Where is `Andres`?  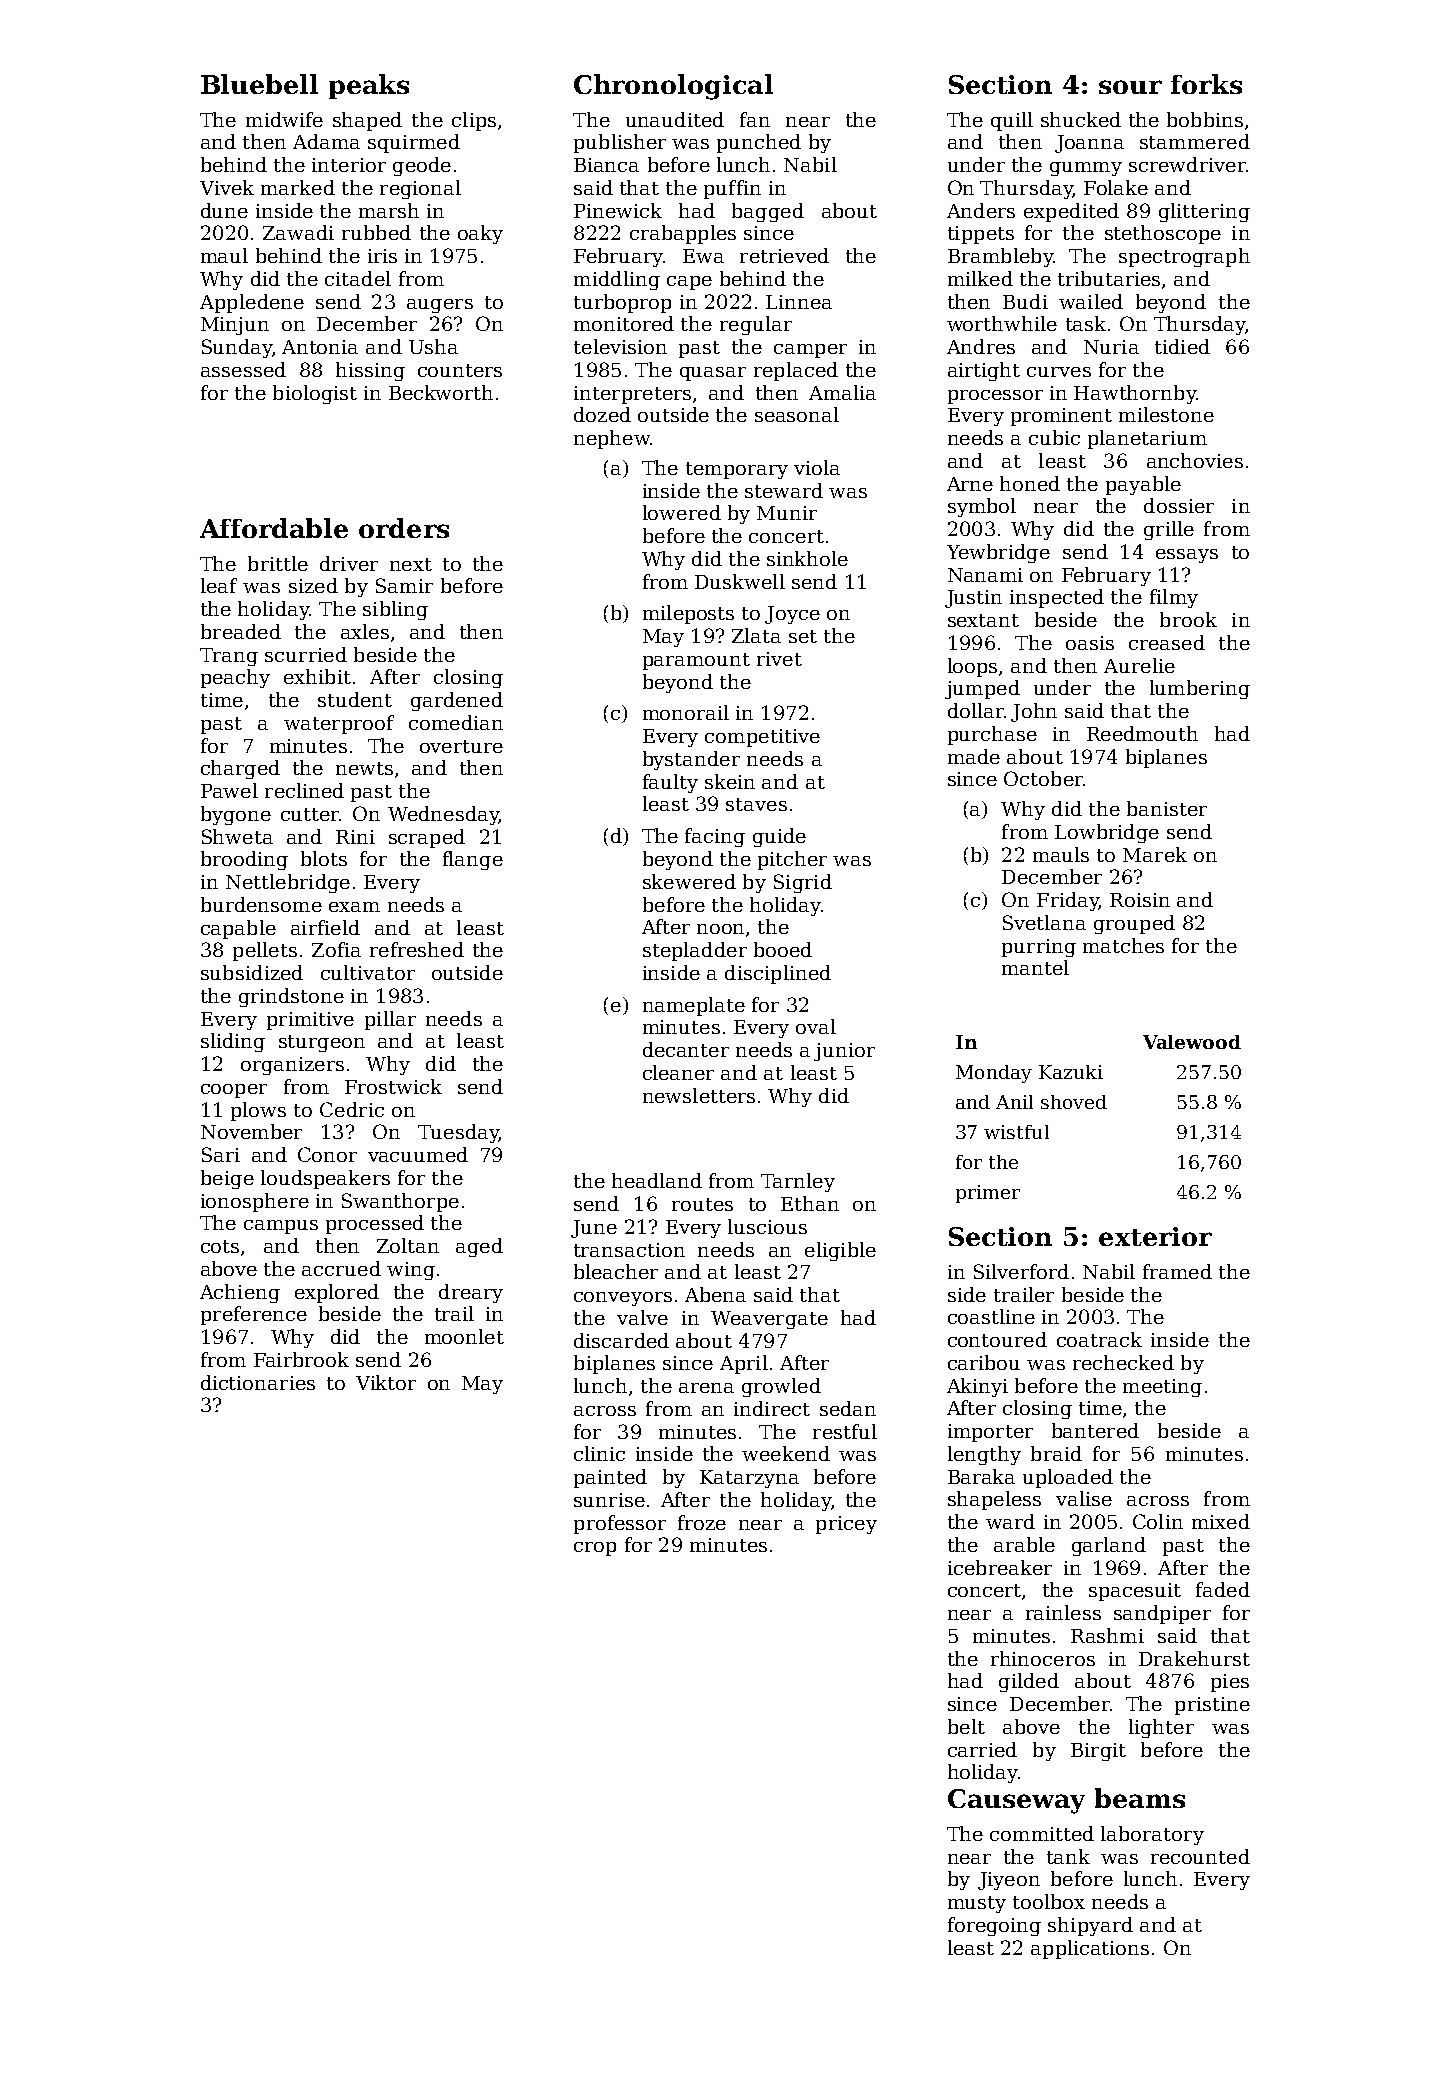 Andres is located at coordinates (981, 346).
